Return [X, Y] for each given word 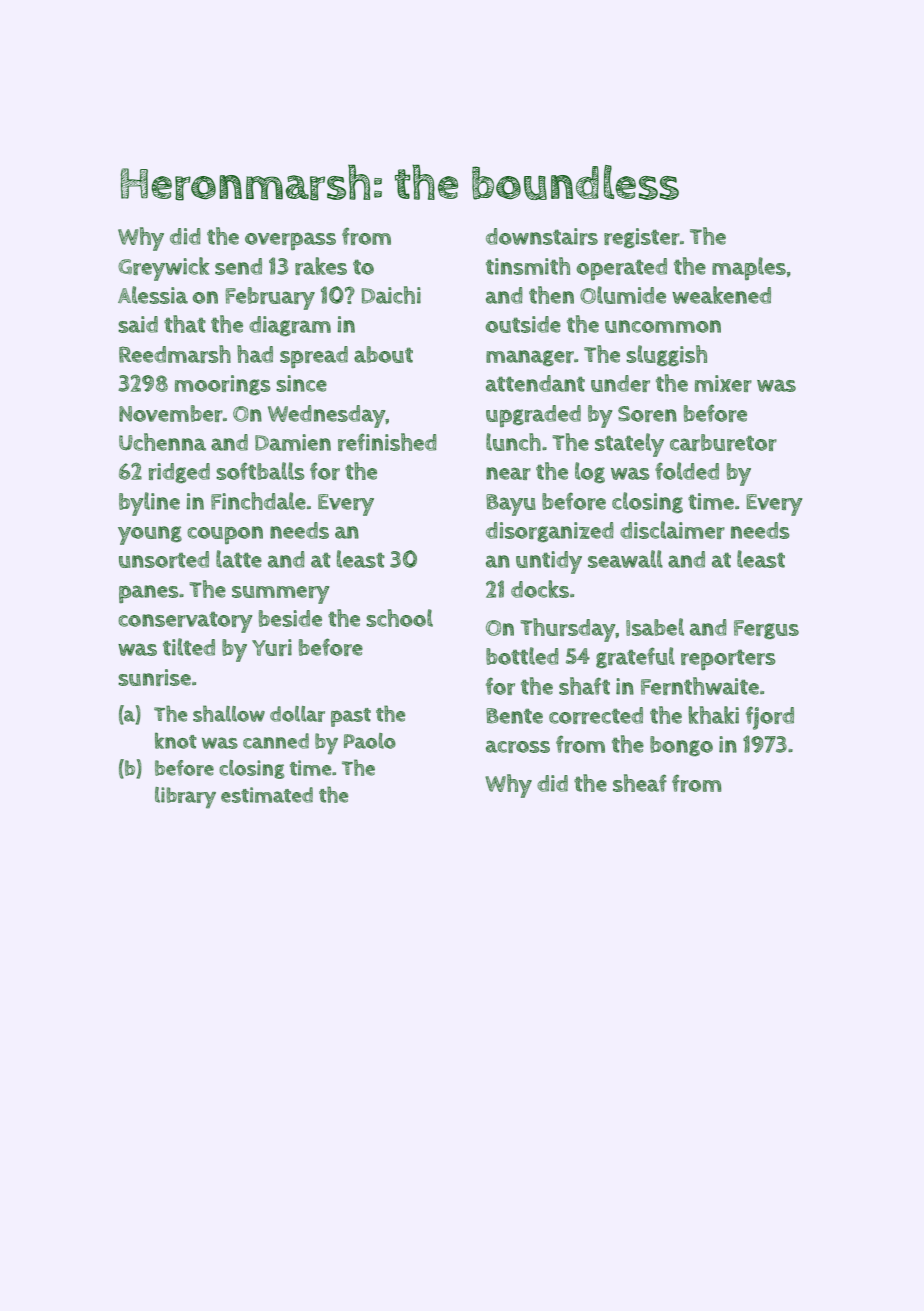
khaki [713, 715]
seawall [625, 559]
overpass [290, 241]
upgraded [533, 416]
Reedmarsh [175, 354]
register [642, 238]
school [399, 618]
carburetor [723, 442]
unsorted [164, 559]
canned [276, 741]
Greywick [164, 269]
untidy [549, 562]
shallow [229, 713]
